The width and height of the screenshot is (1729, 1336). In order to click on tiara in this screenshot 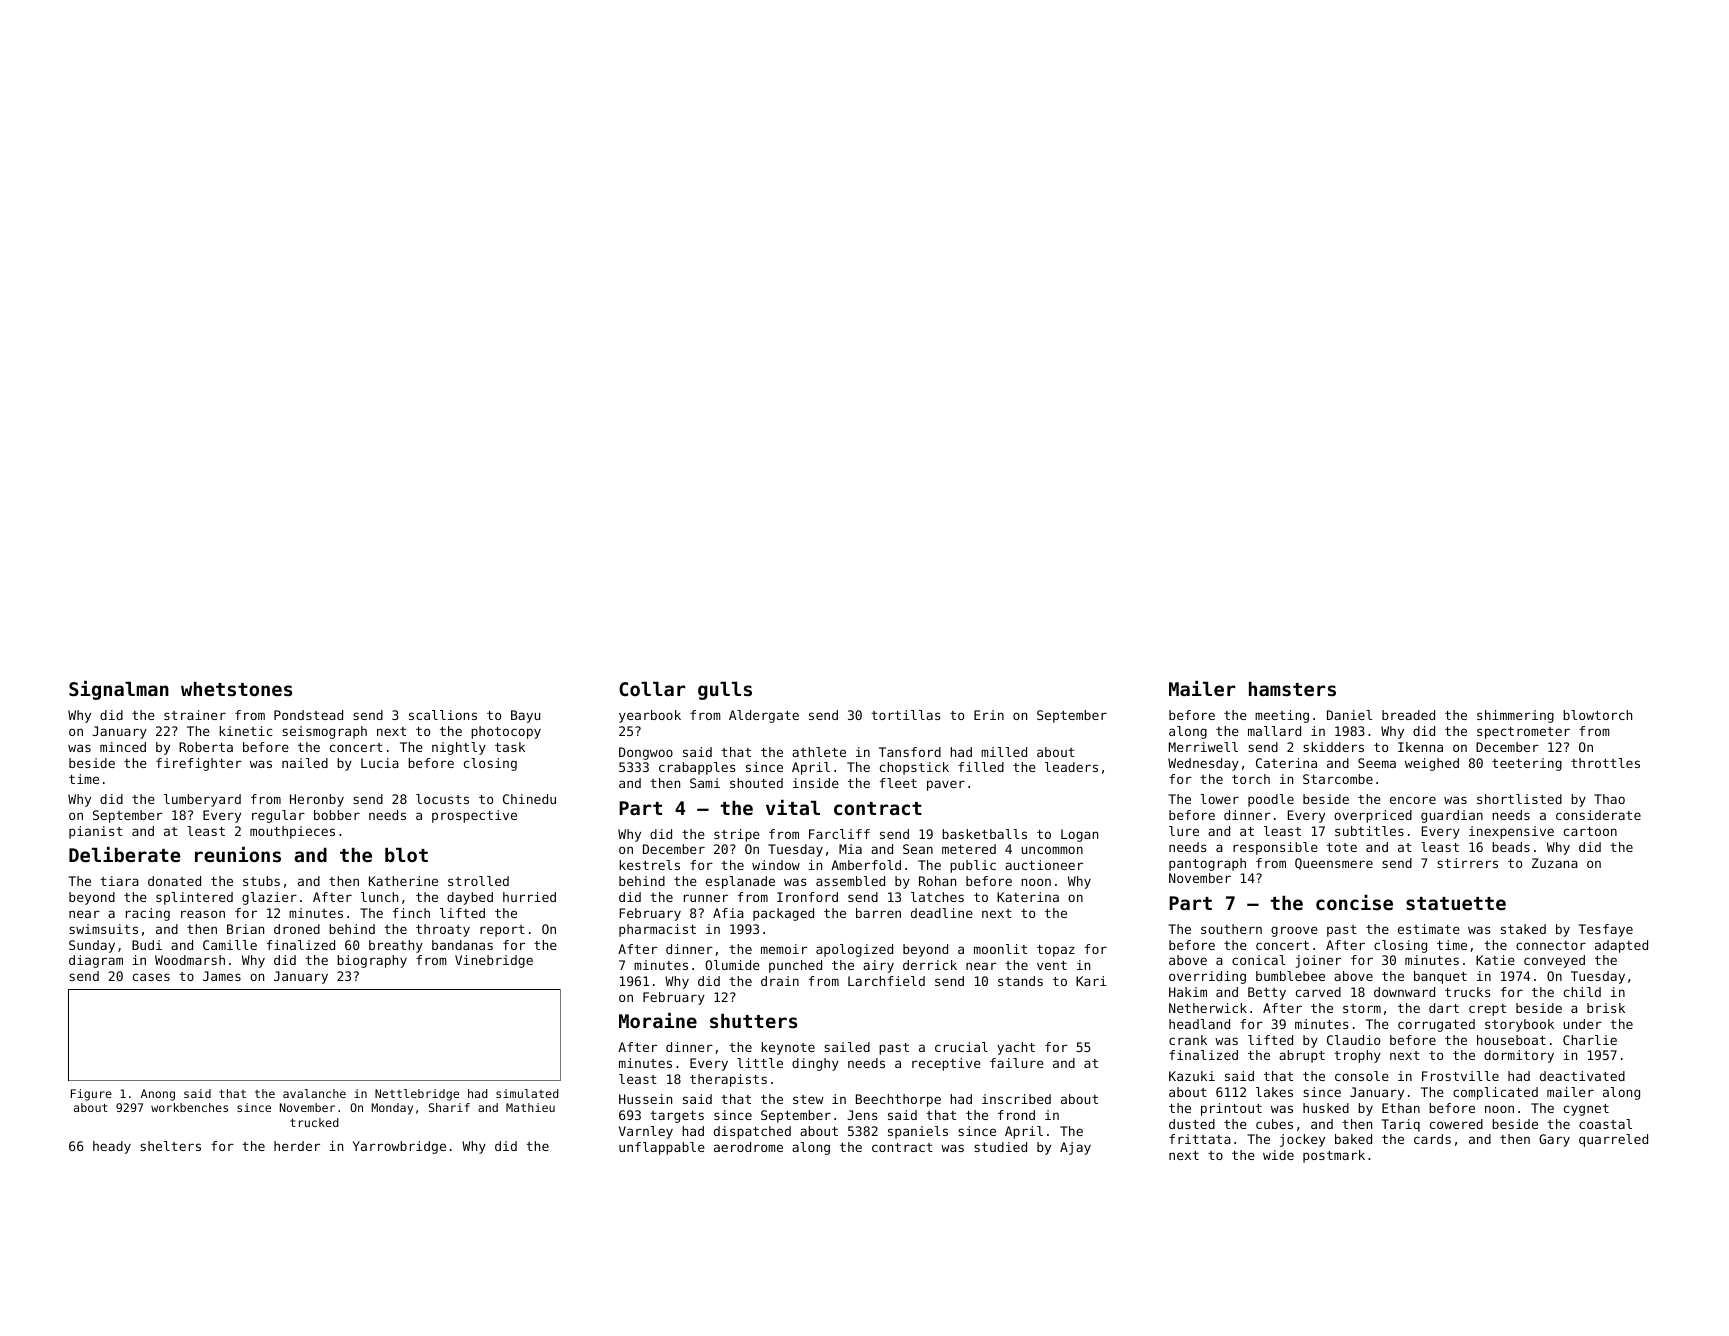, I will do `click(119, 881)`.
